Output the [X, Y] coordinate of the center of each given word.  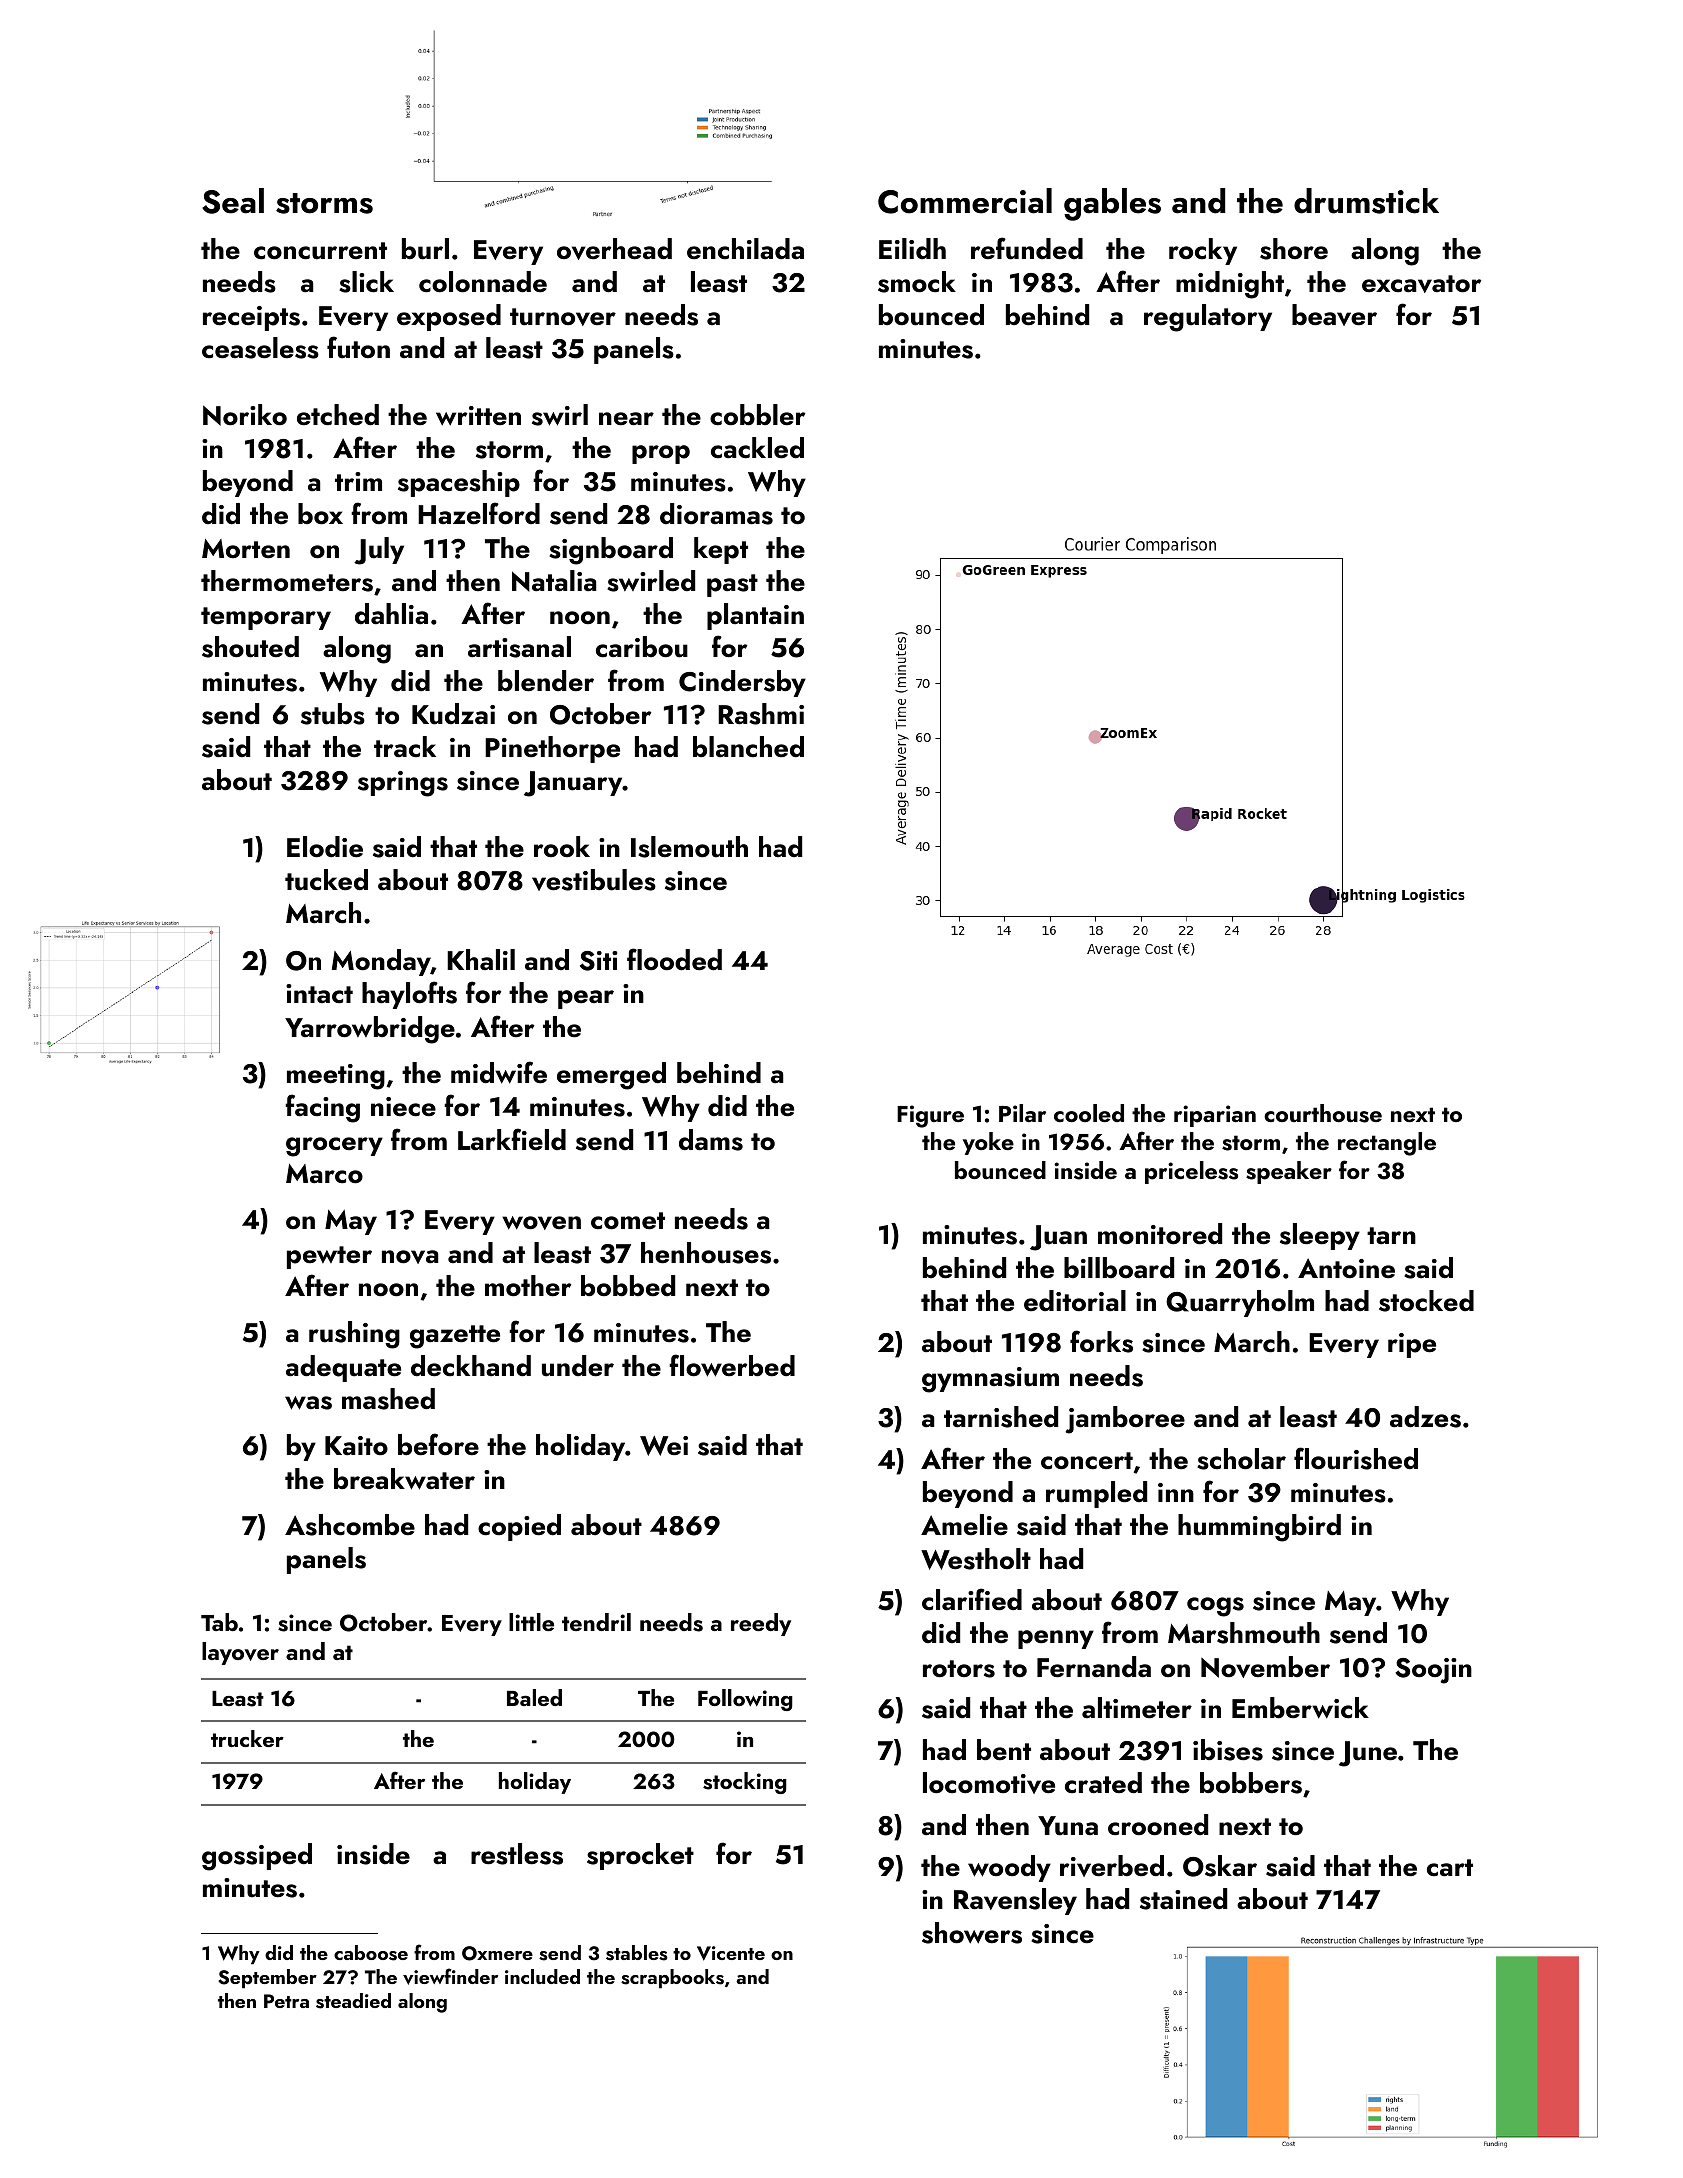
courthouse [1323, 1113]
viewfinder [450, 1976]
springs [403, 784]
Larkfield [512, 1139]
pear [586, 999]
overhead [614, 249]
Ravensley [1015, 1901]
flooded [674, 959]
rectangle [1387, 1144]
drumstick [1366, 201]
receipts [251, 318]
